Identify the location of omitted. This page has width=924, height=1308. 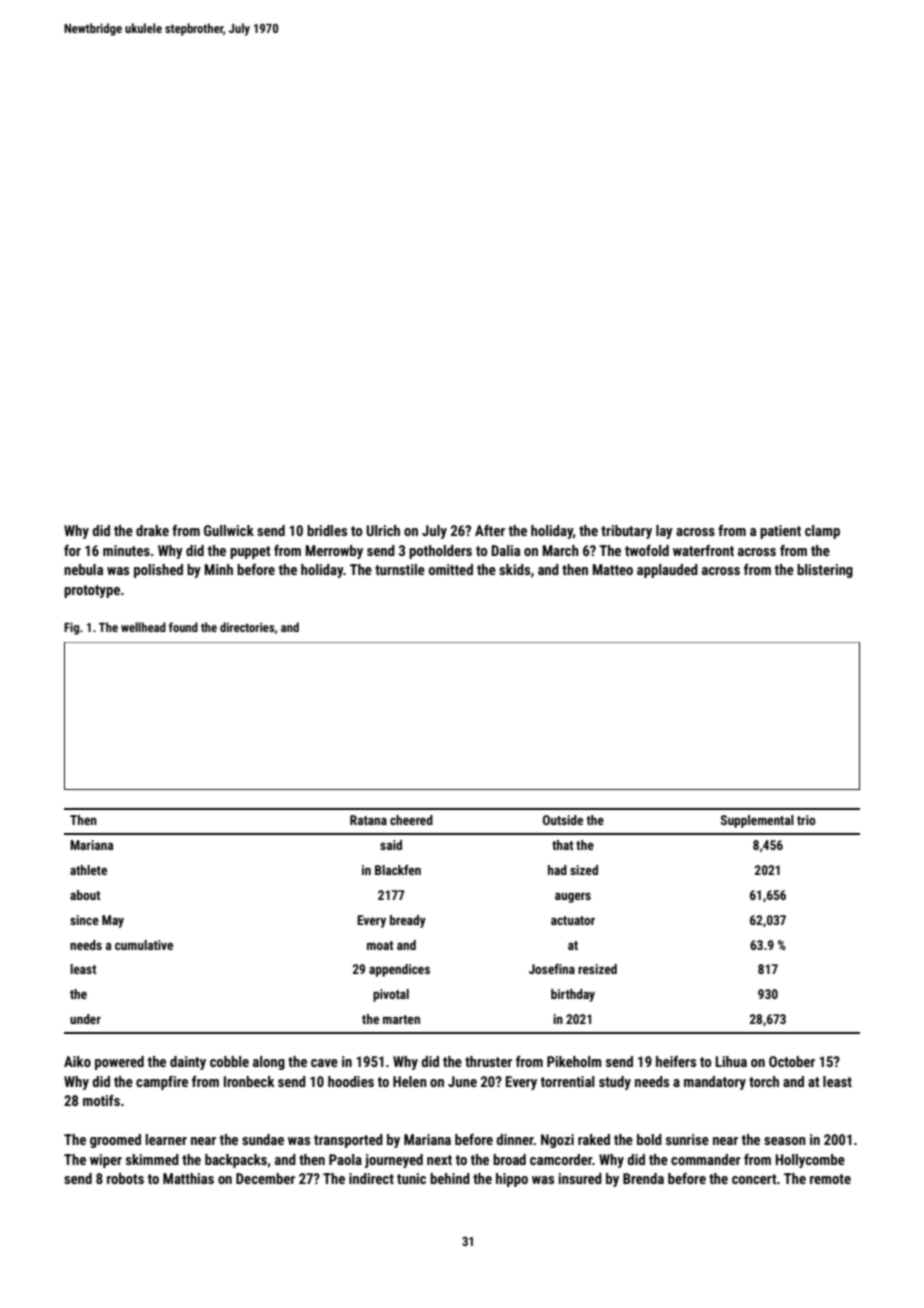
(451, 569).
